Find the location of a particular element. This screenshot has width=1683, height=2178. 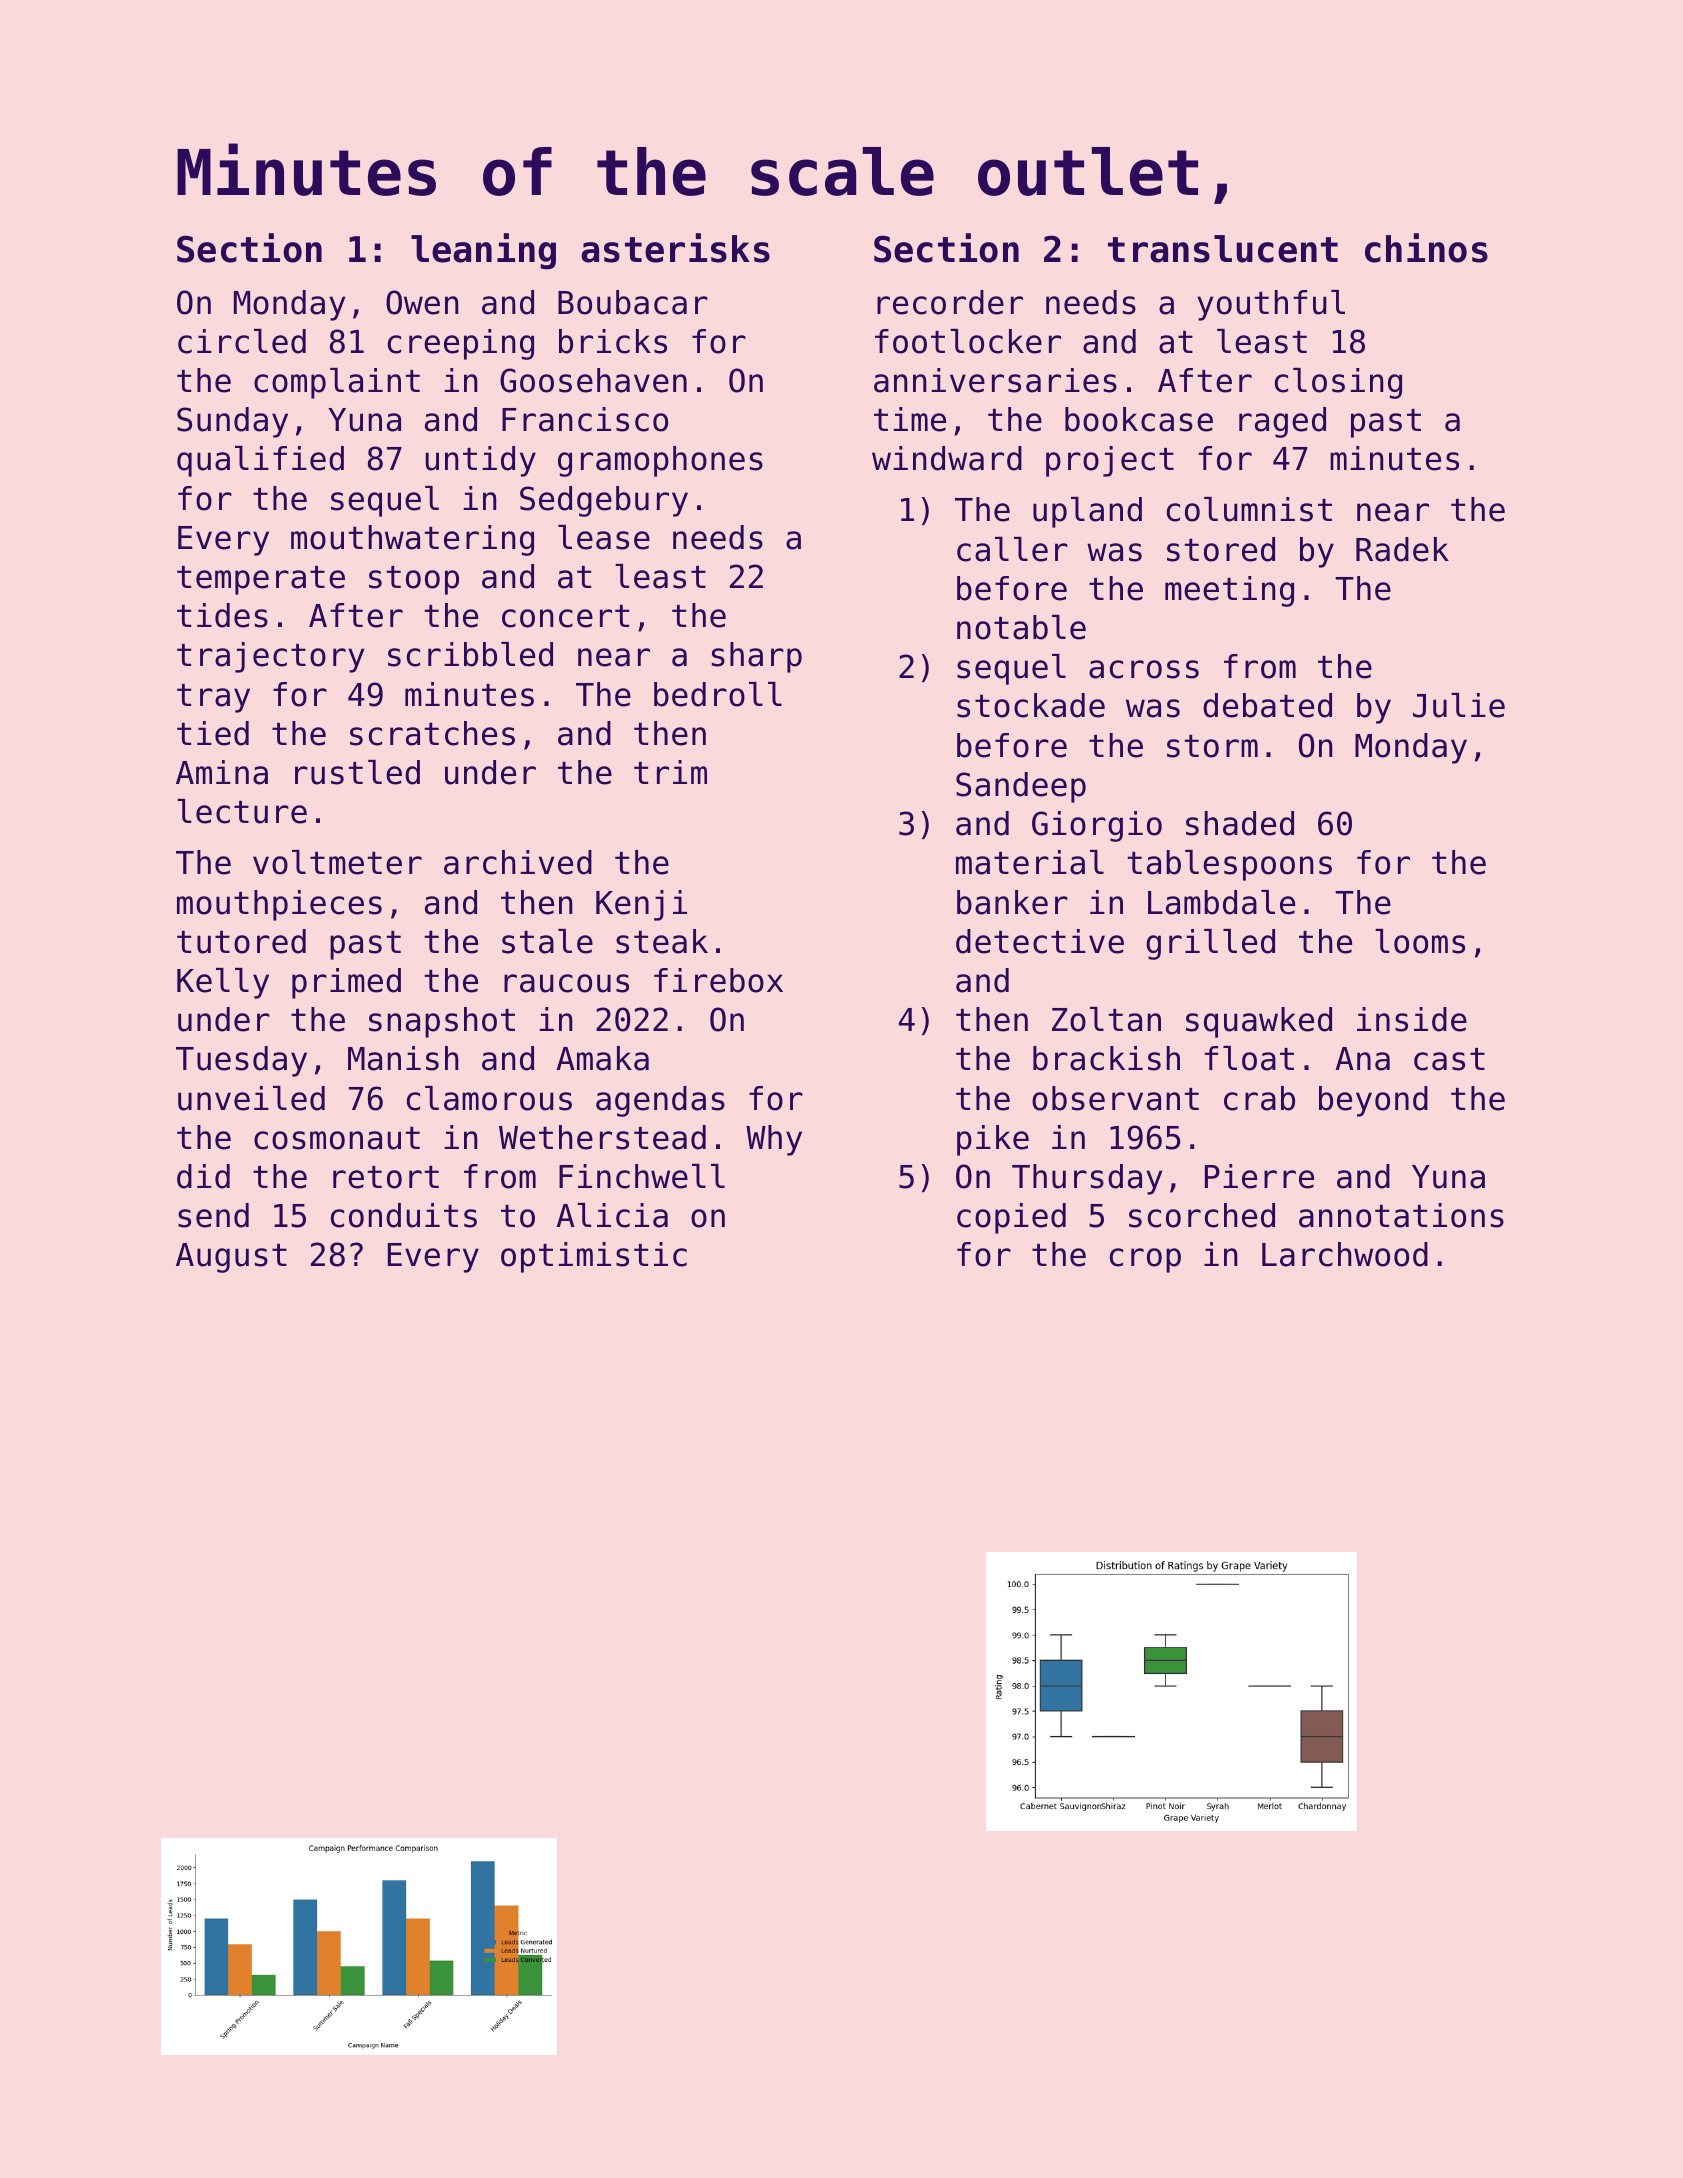

banker is located at coordinates (1012, 902).
